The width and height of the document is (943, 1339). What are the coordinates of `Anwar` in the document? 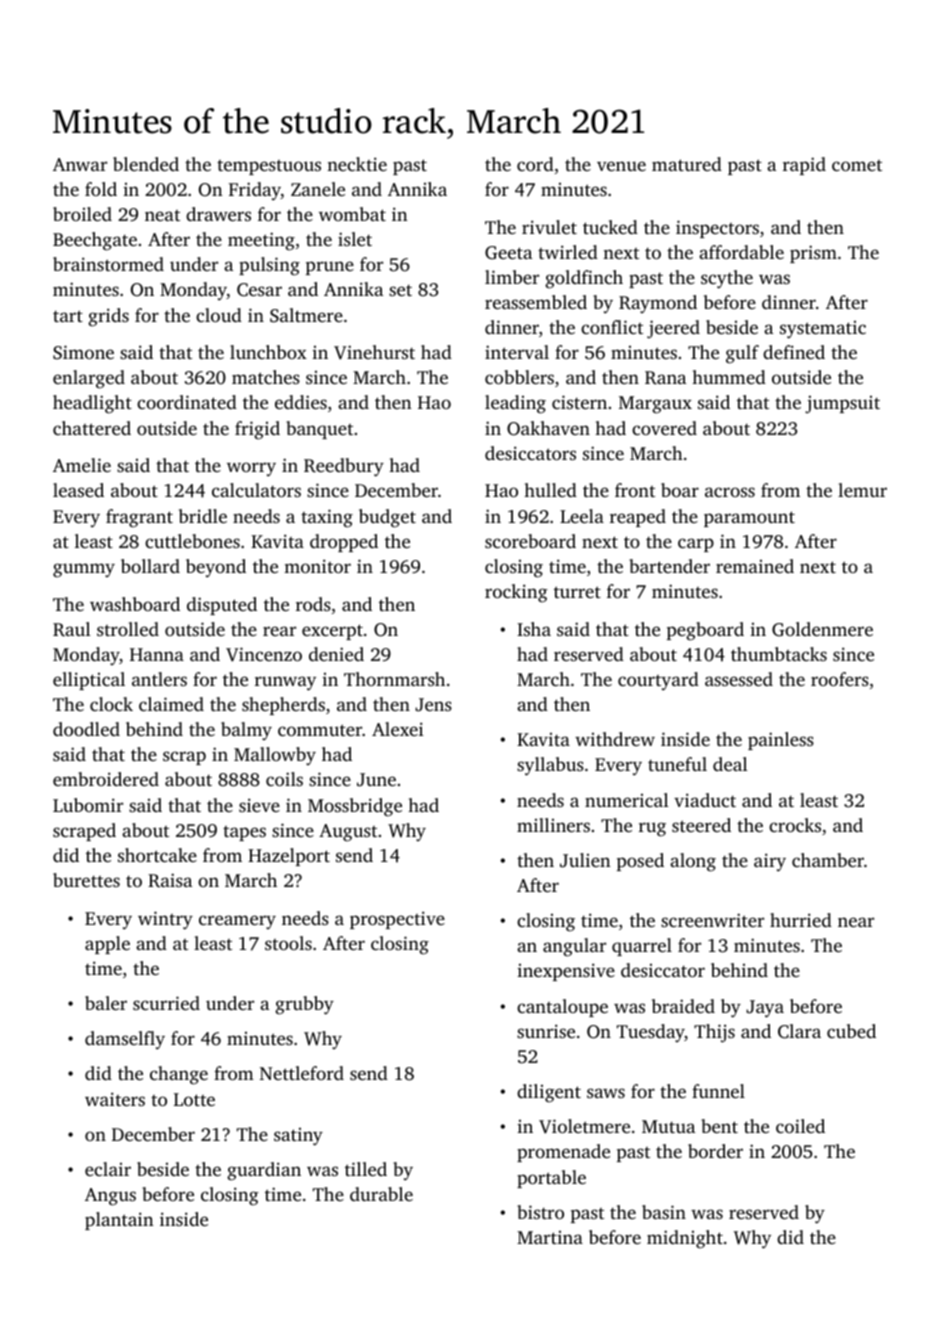 It's located at (80, 164).
